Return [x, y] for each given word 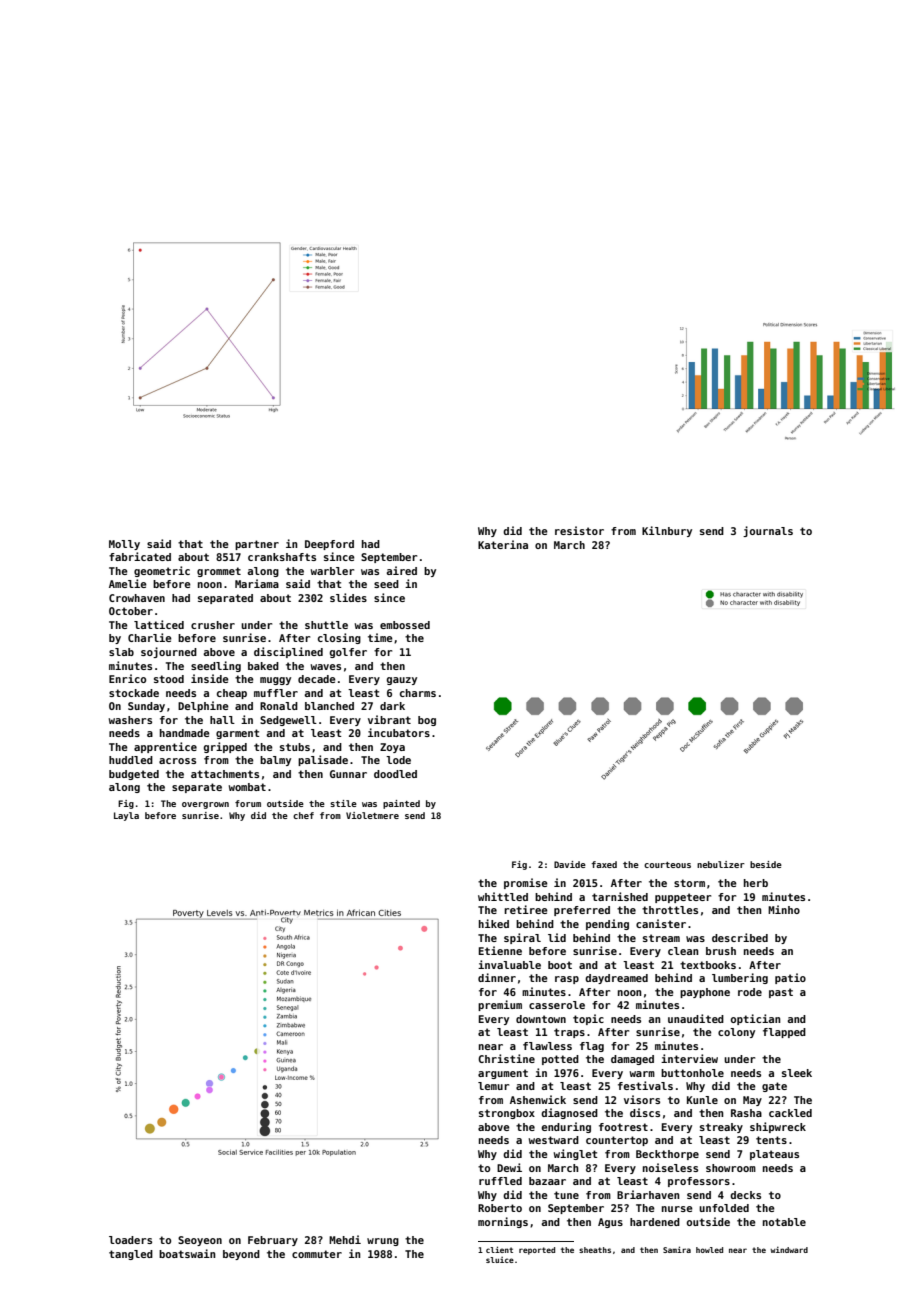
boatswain [187, 1253]
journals [768, 531]
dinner [497, 977]
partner [257, 545]
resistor [579, 530]
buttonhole [692, 1073]
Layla [126, 816]
